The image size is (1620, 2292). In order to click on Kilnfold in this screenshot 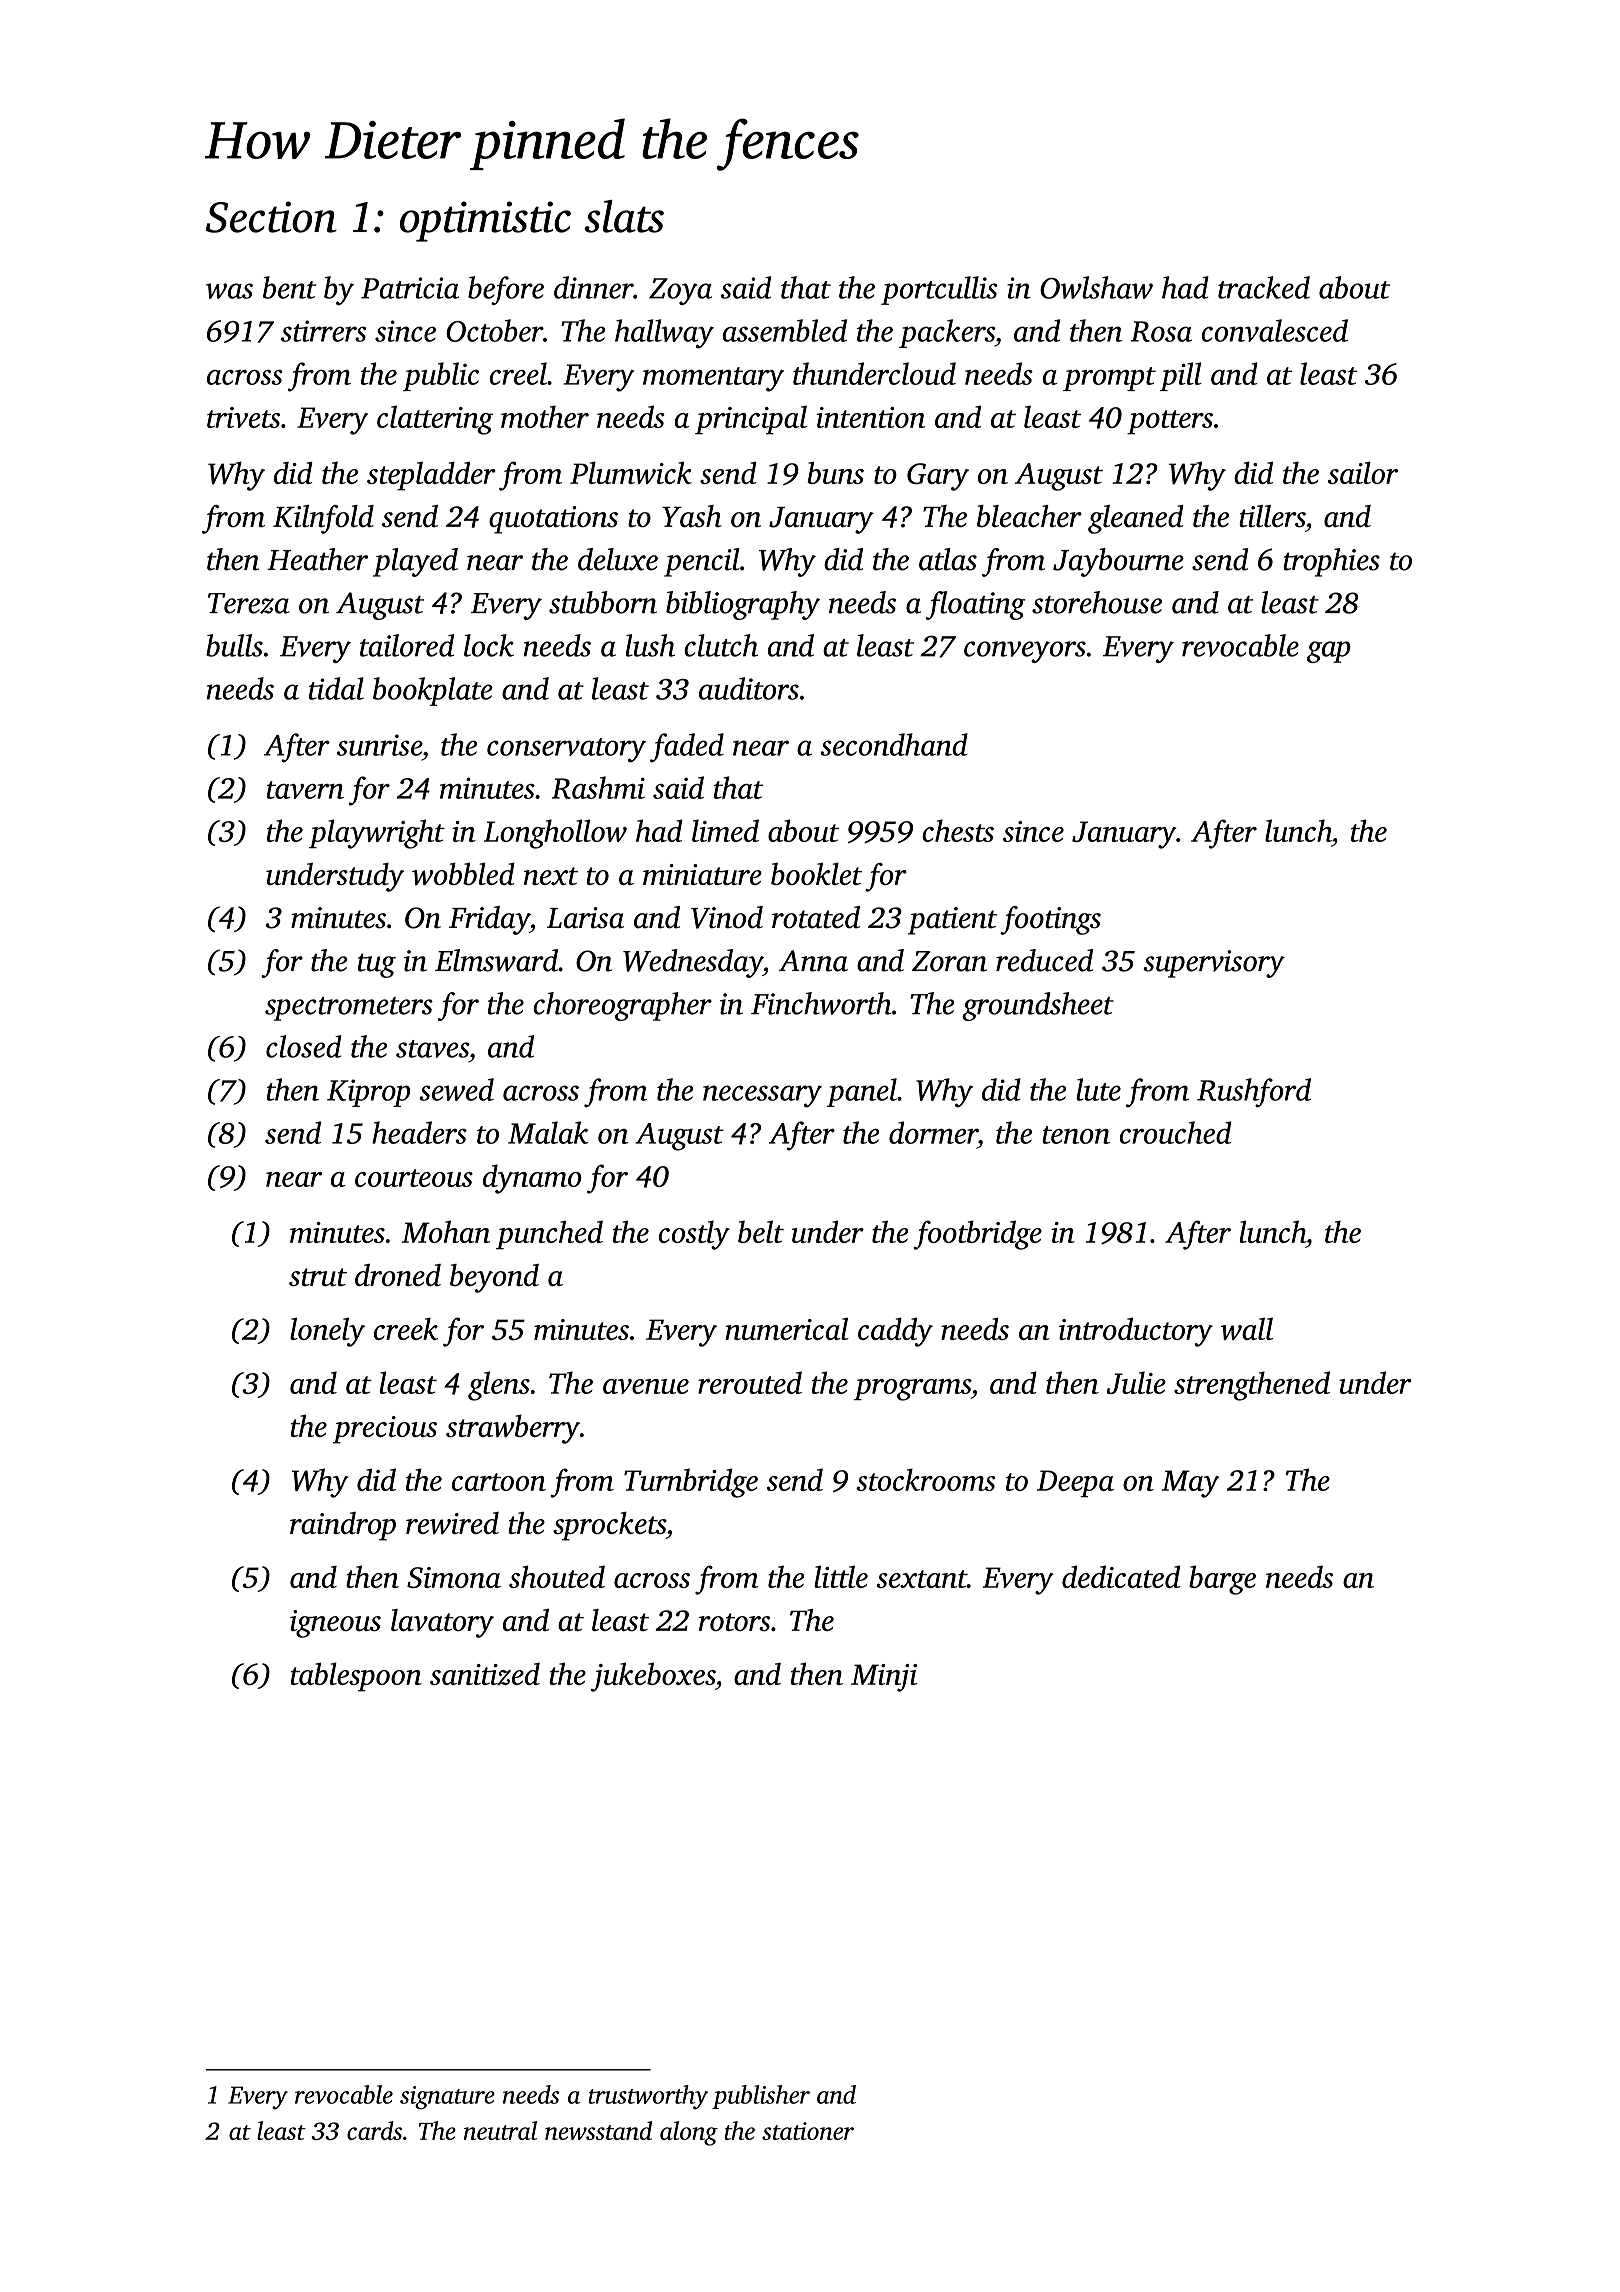, I will do `click(323, 519)`.
